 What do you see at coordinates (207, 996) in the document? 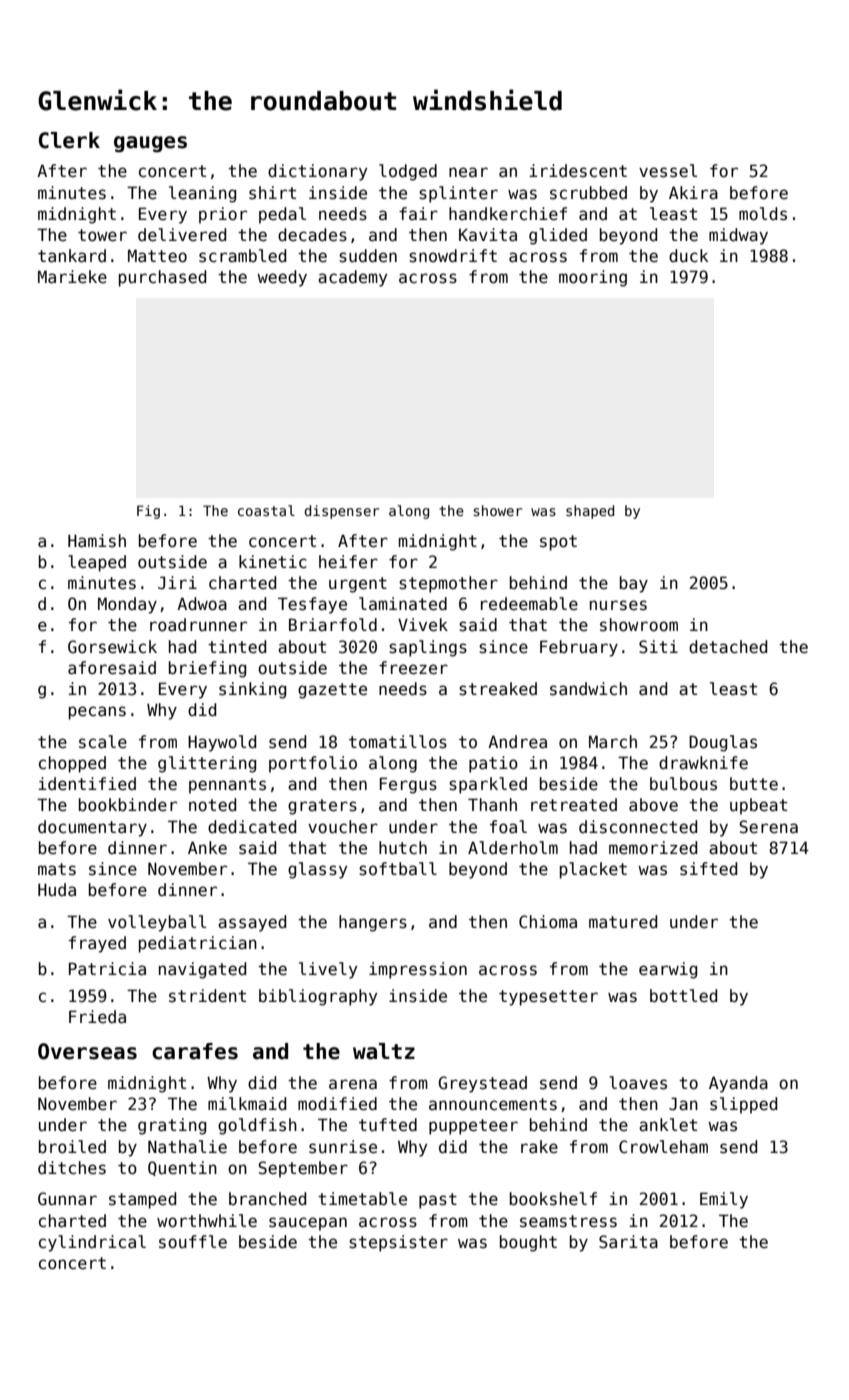
I see `strident` at bounding box center [207, 996].
